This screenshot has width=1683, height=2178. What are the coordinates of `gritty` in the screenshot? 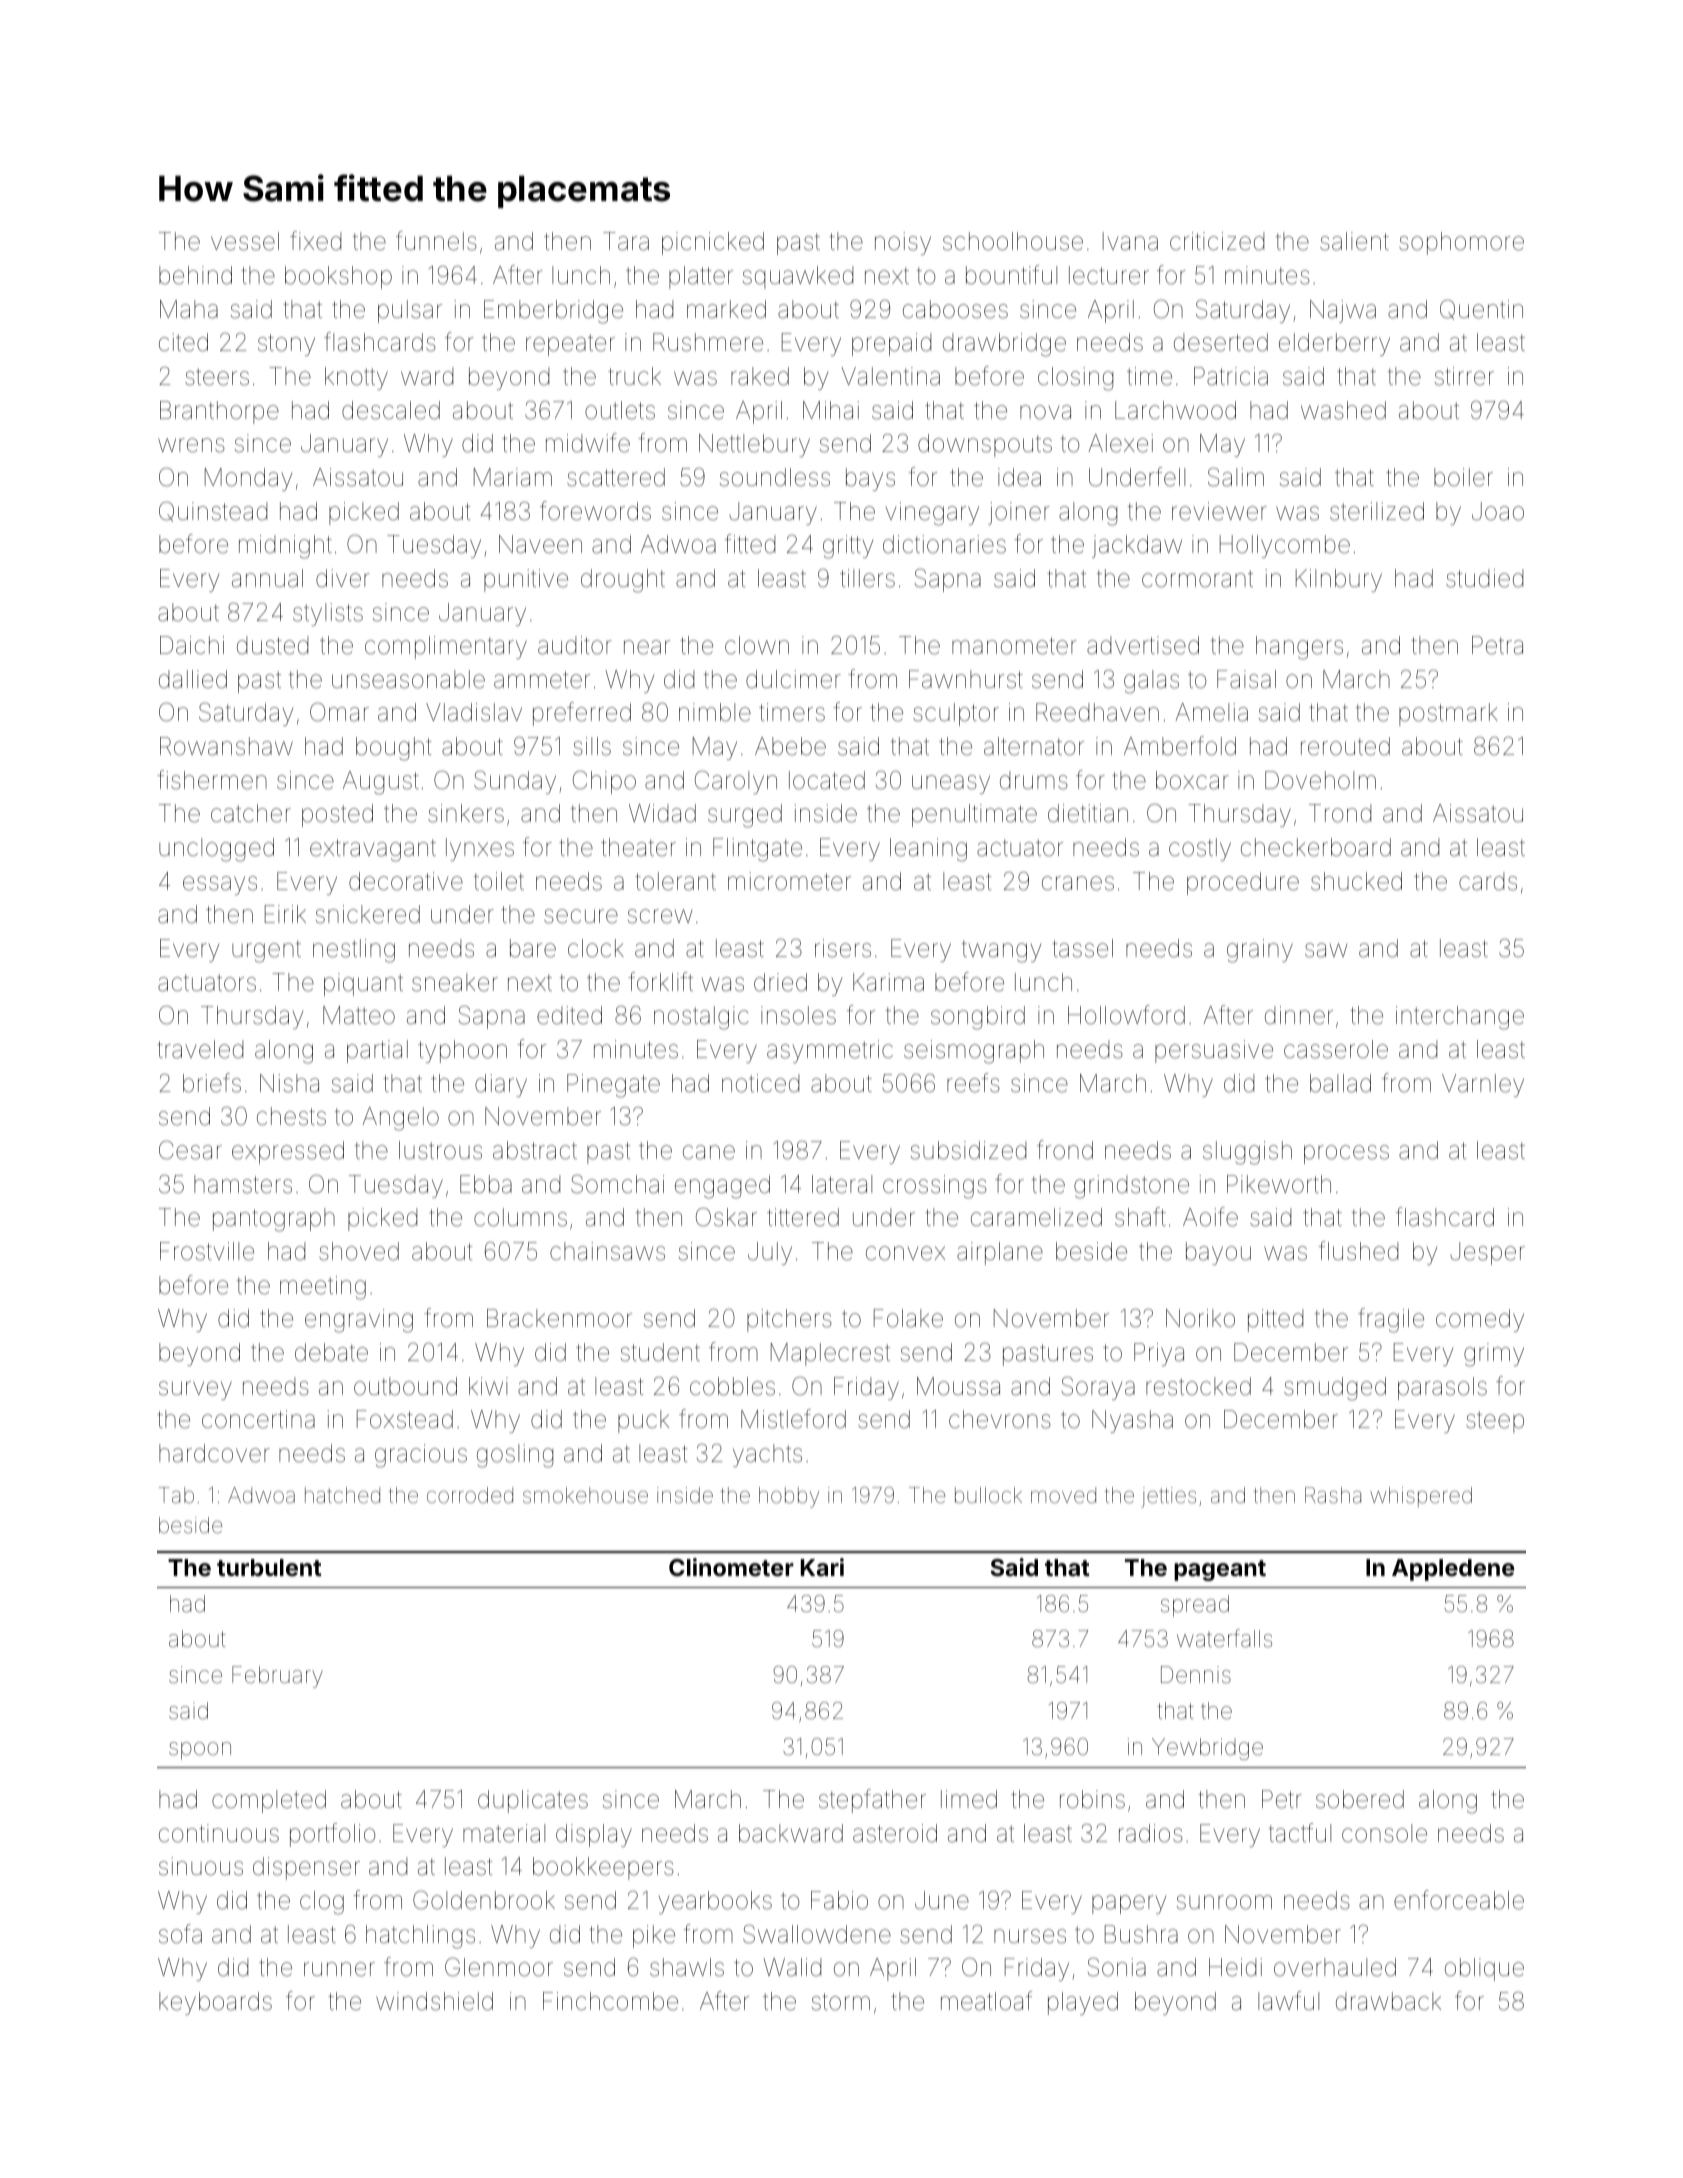 It's located at (848, 547).
